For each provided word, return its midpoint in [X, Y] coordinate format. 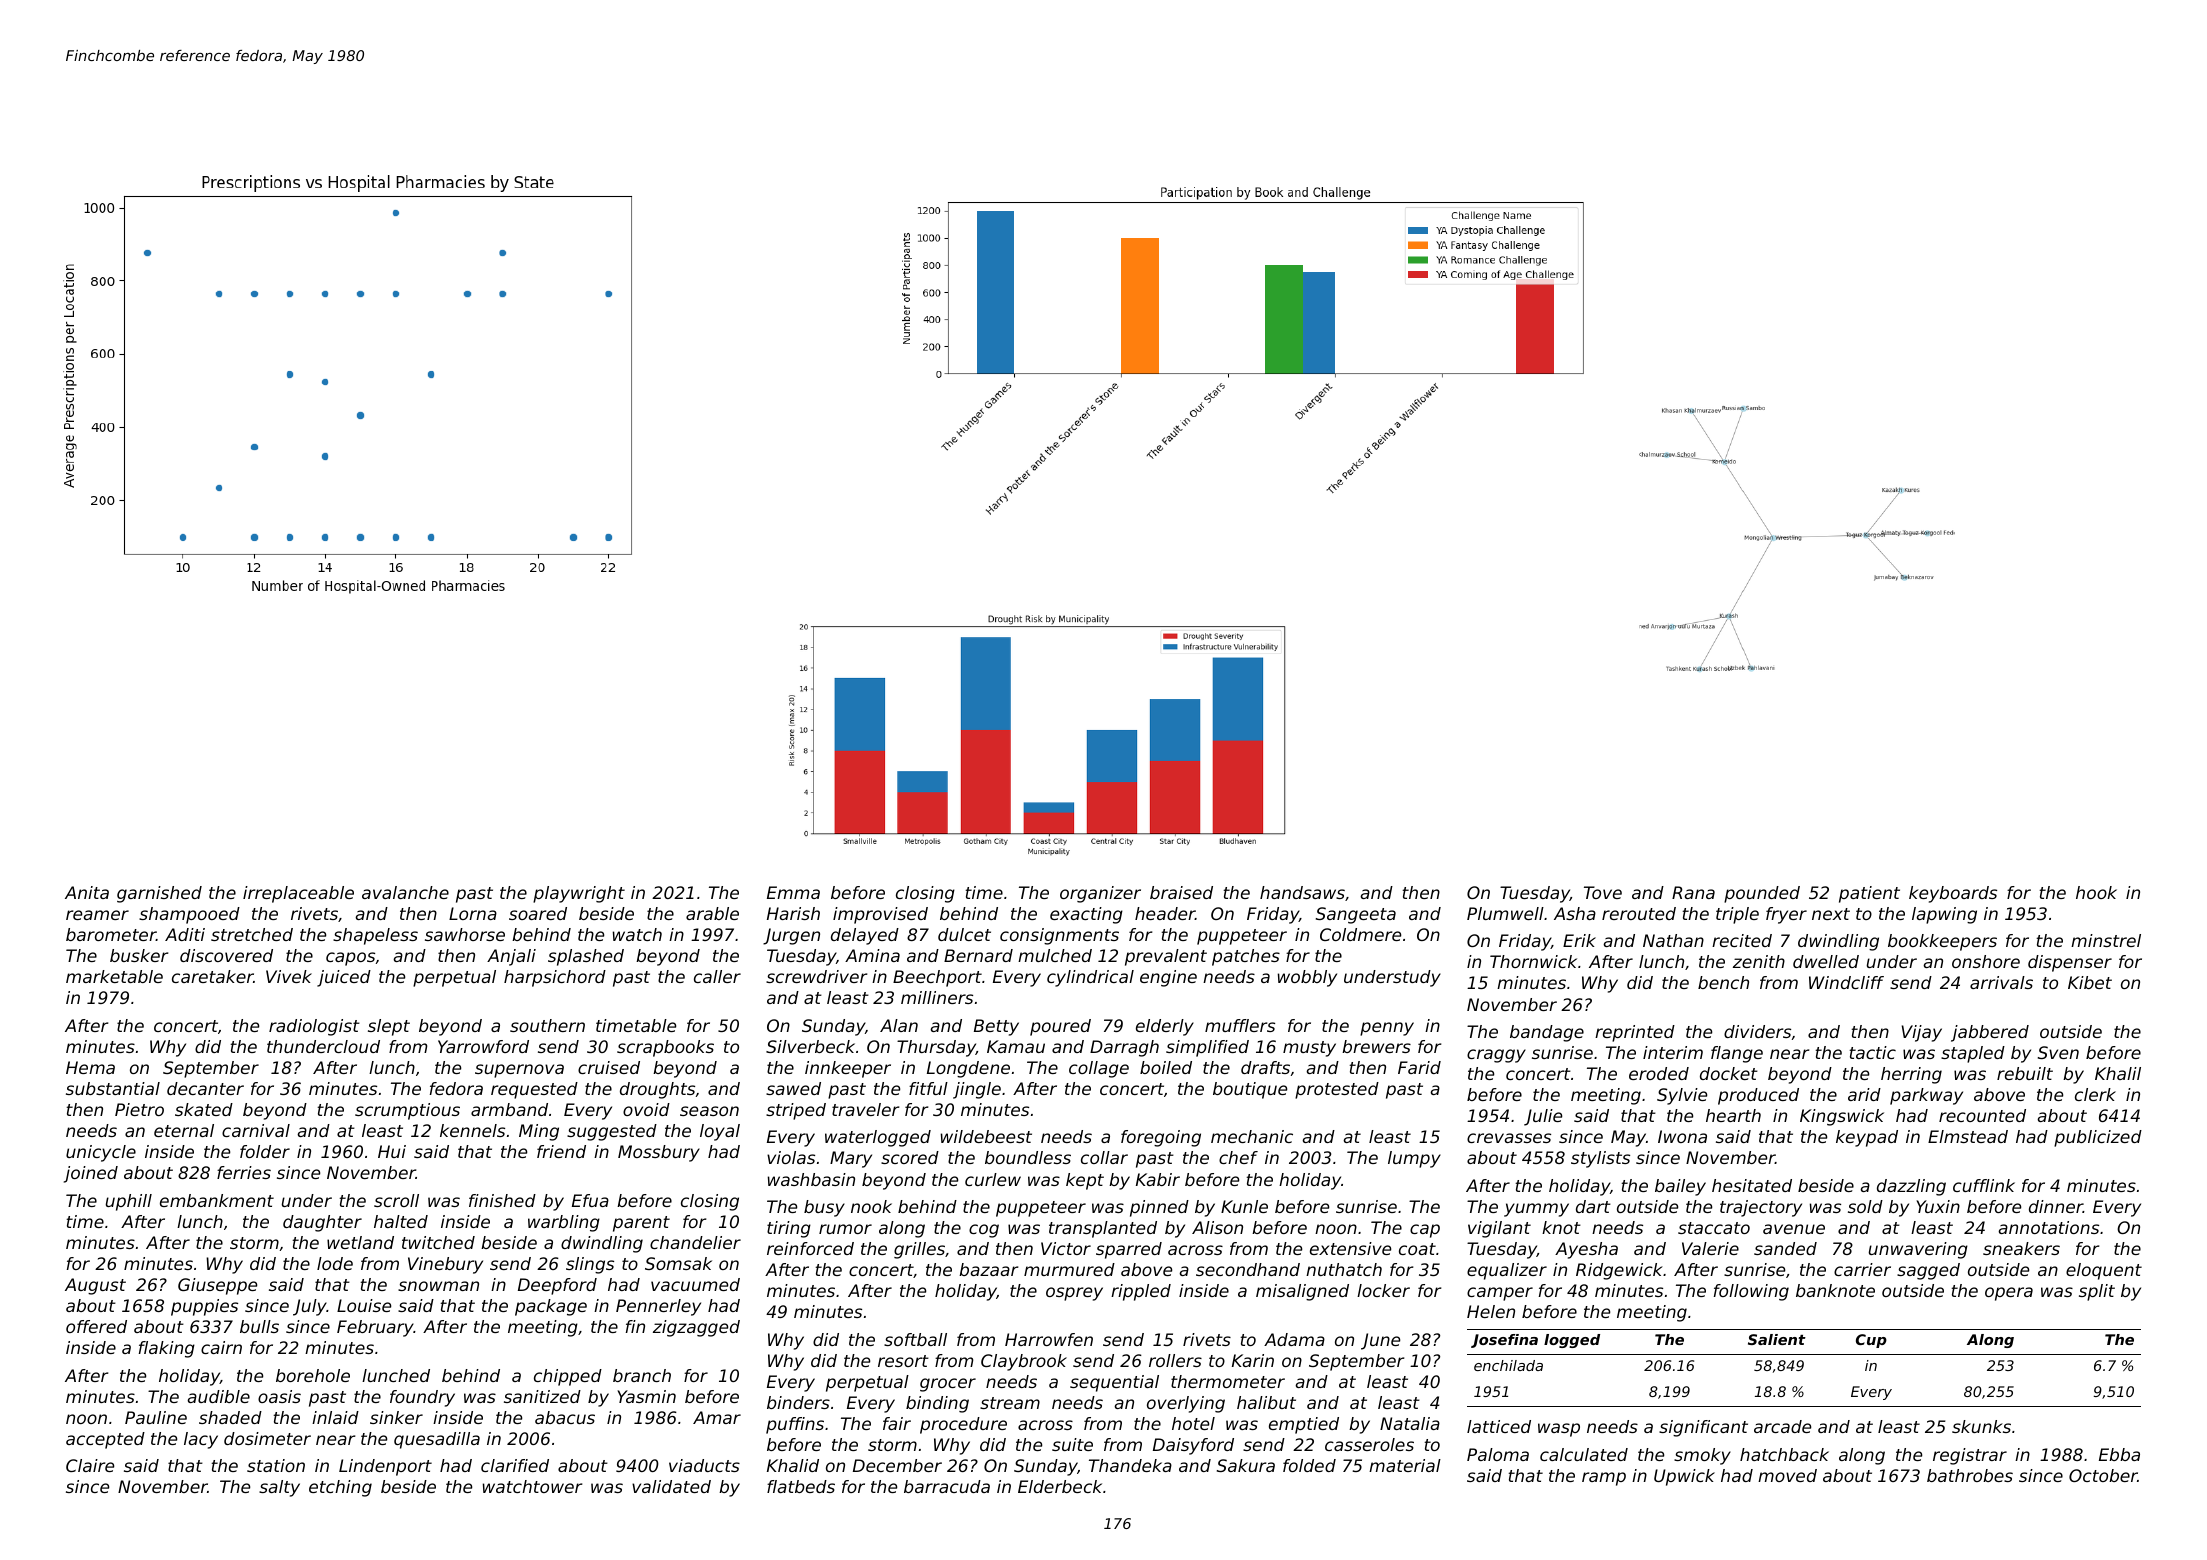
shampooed [189, 915]
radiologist [314, 1027]
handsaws [1302, 892]
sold [1865, 1206]
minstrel [2106, 940]
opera [2009, 1294]
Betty [996, 1027]
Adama [1294, 1339]
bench [1723, 982]
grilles [919, 1250]
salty [279, 1488]
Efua [590, 1200]
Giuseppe [217, 1286]
